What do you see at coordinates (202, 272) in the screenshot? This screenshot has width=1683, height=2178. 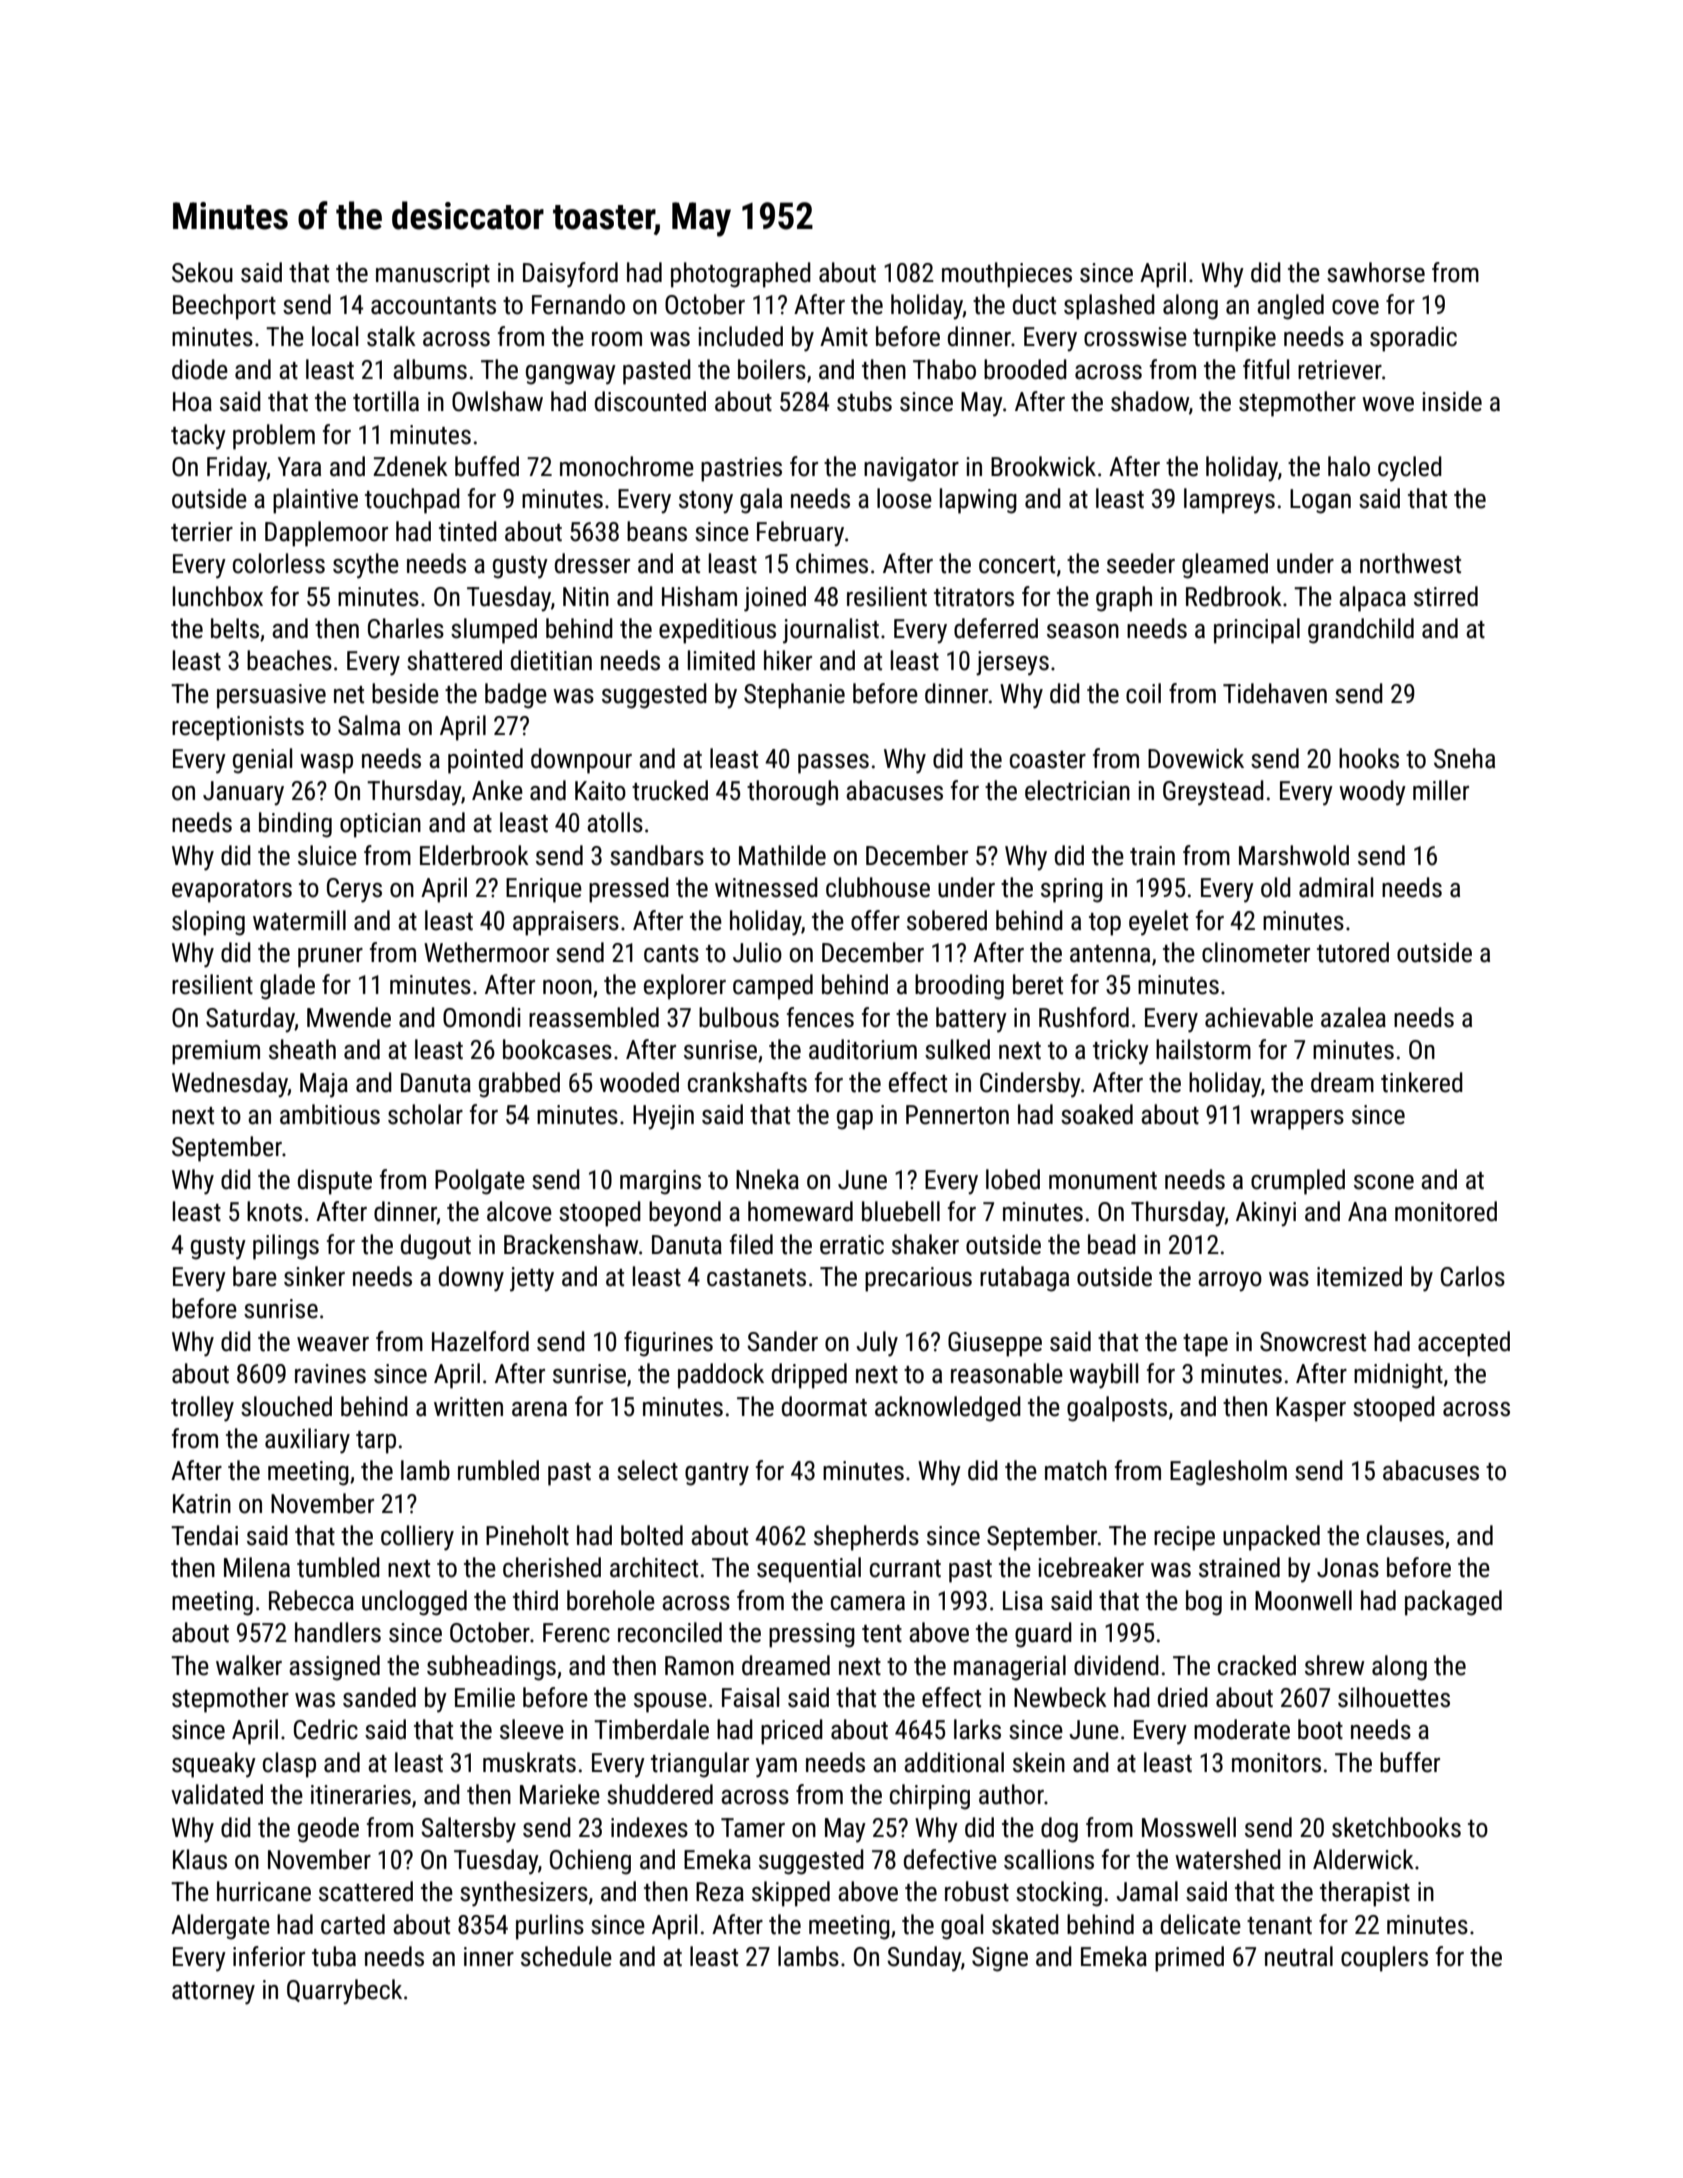 I see `Sekou` at bounding box center [202, 272].
